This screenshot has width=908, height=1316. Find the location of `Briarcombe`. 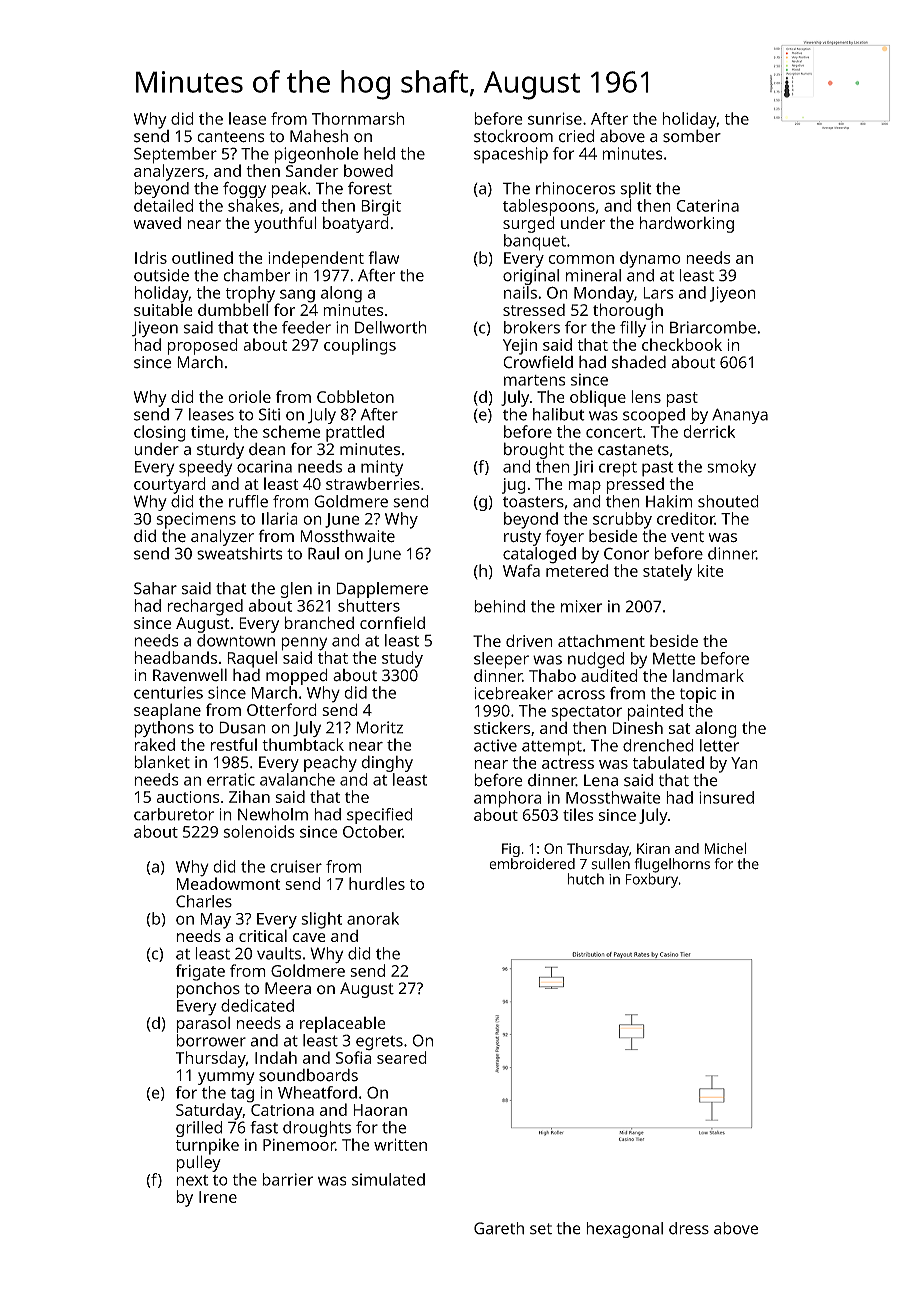

Briarcombe is located at coordinates (713, 327).
